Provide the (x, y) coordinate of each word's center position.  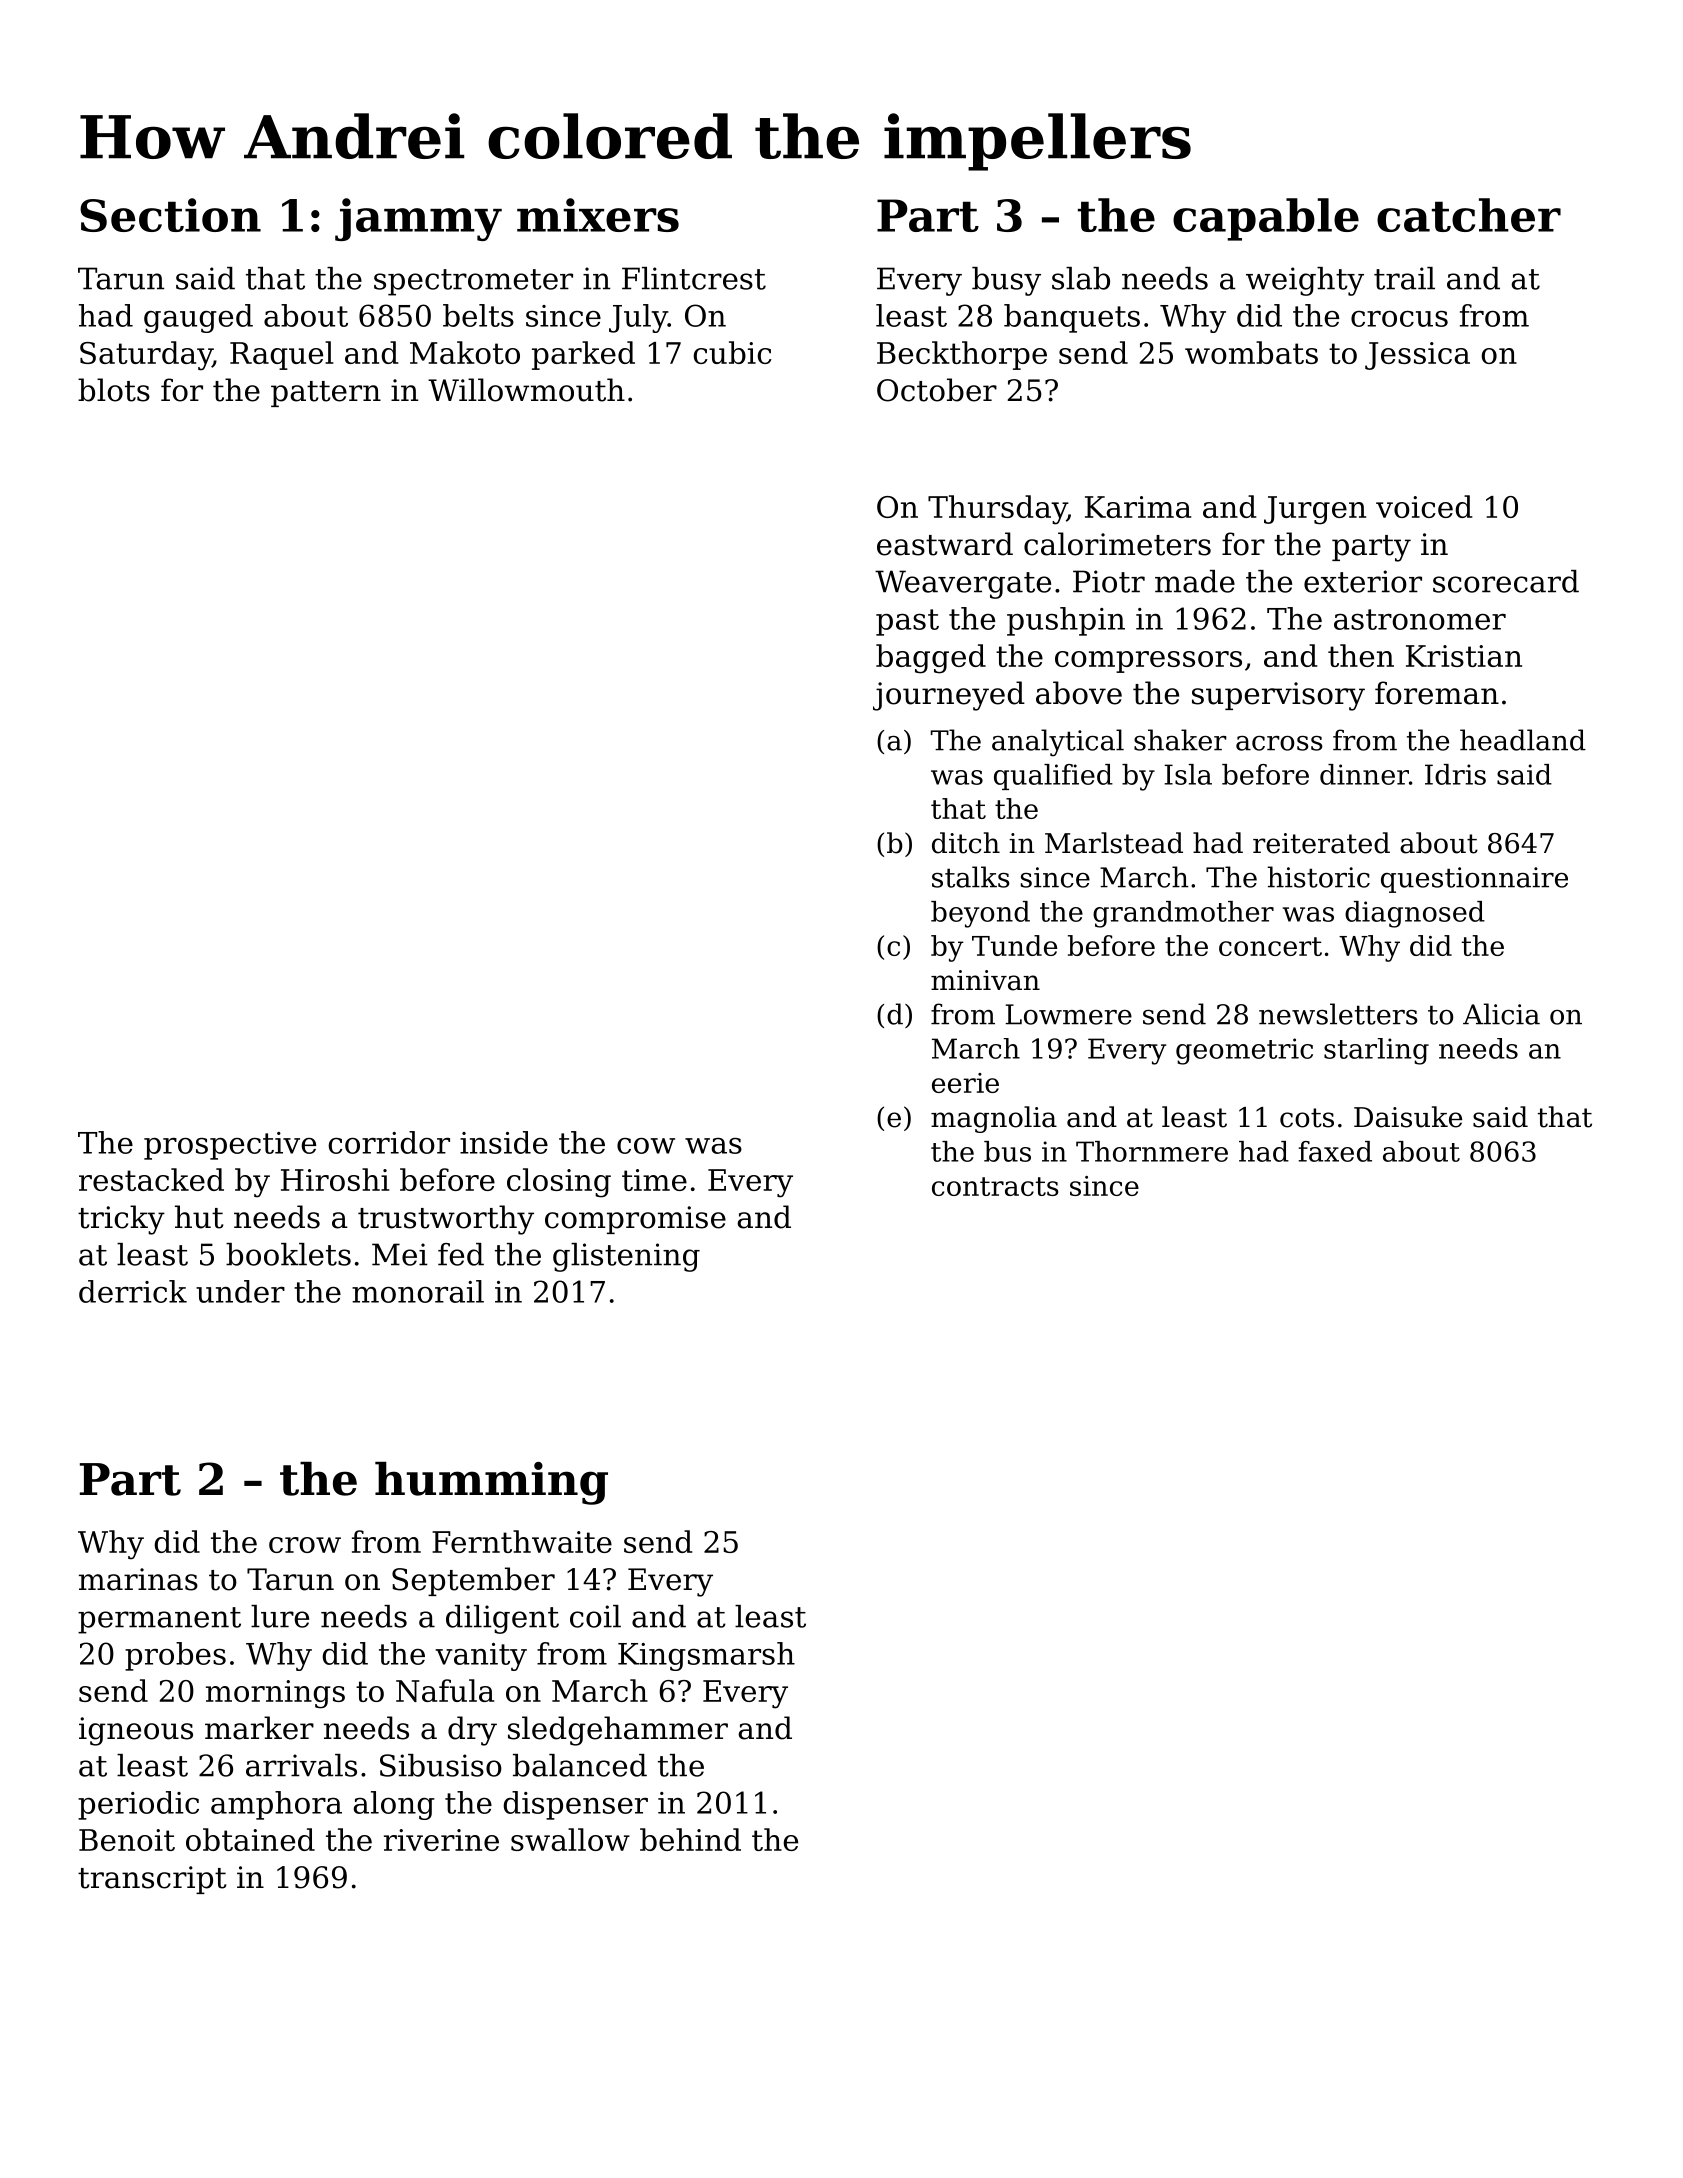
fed (461, 1254)
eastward (945, 544)
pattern (326, 394)
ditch (966, 843)
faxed (1335, 1151)
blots (114, 390)
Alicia (1501, 1014)
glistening (626, 1257)
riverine (441, 1840)
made (1195, 581)
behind (690, 1839)
